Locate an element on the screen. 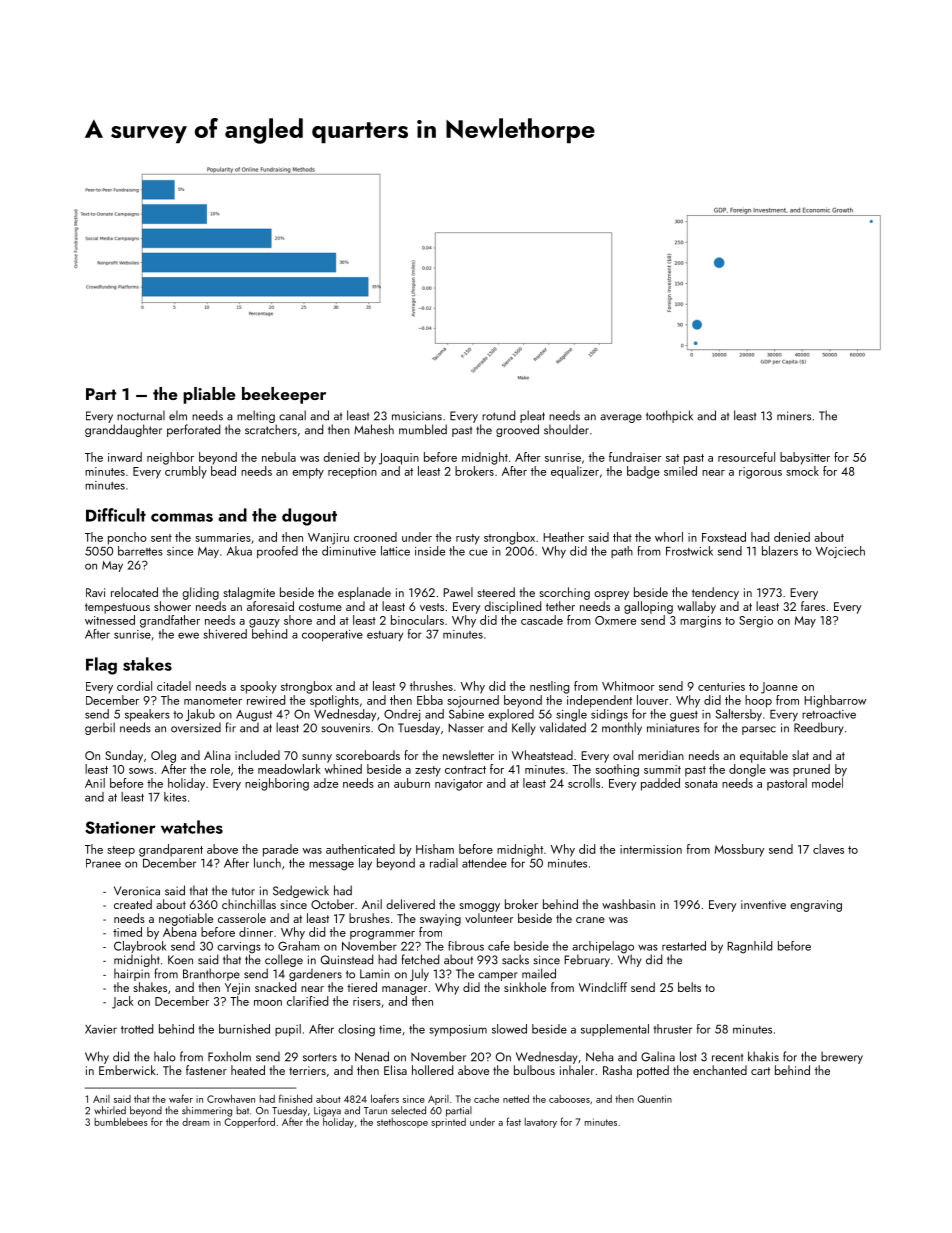 This screenshot has height=1233, width=952. intermission is located at coordinates (651, 849).
